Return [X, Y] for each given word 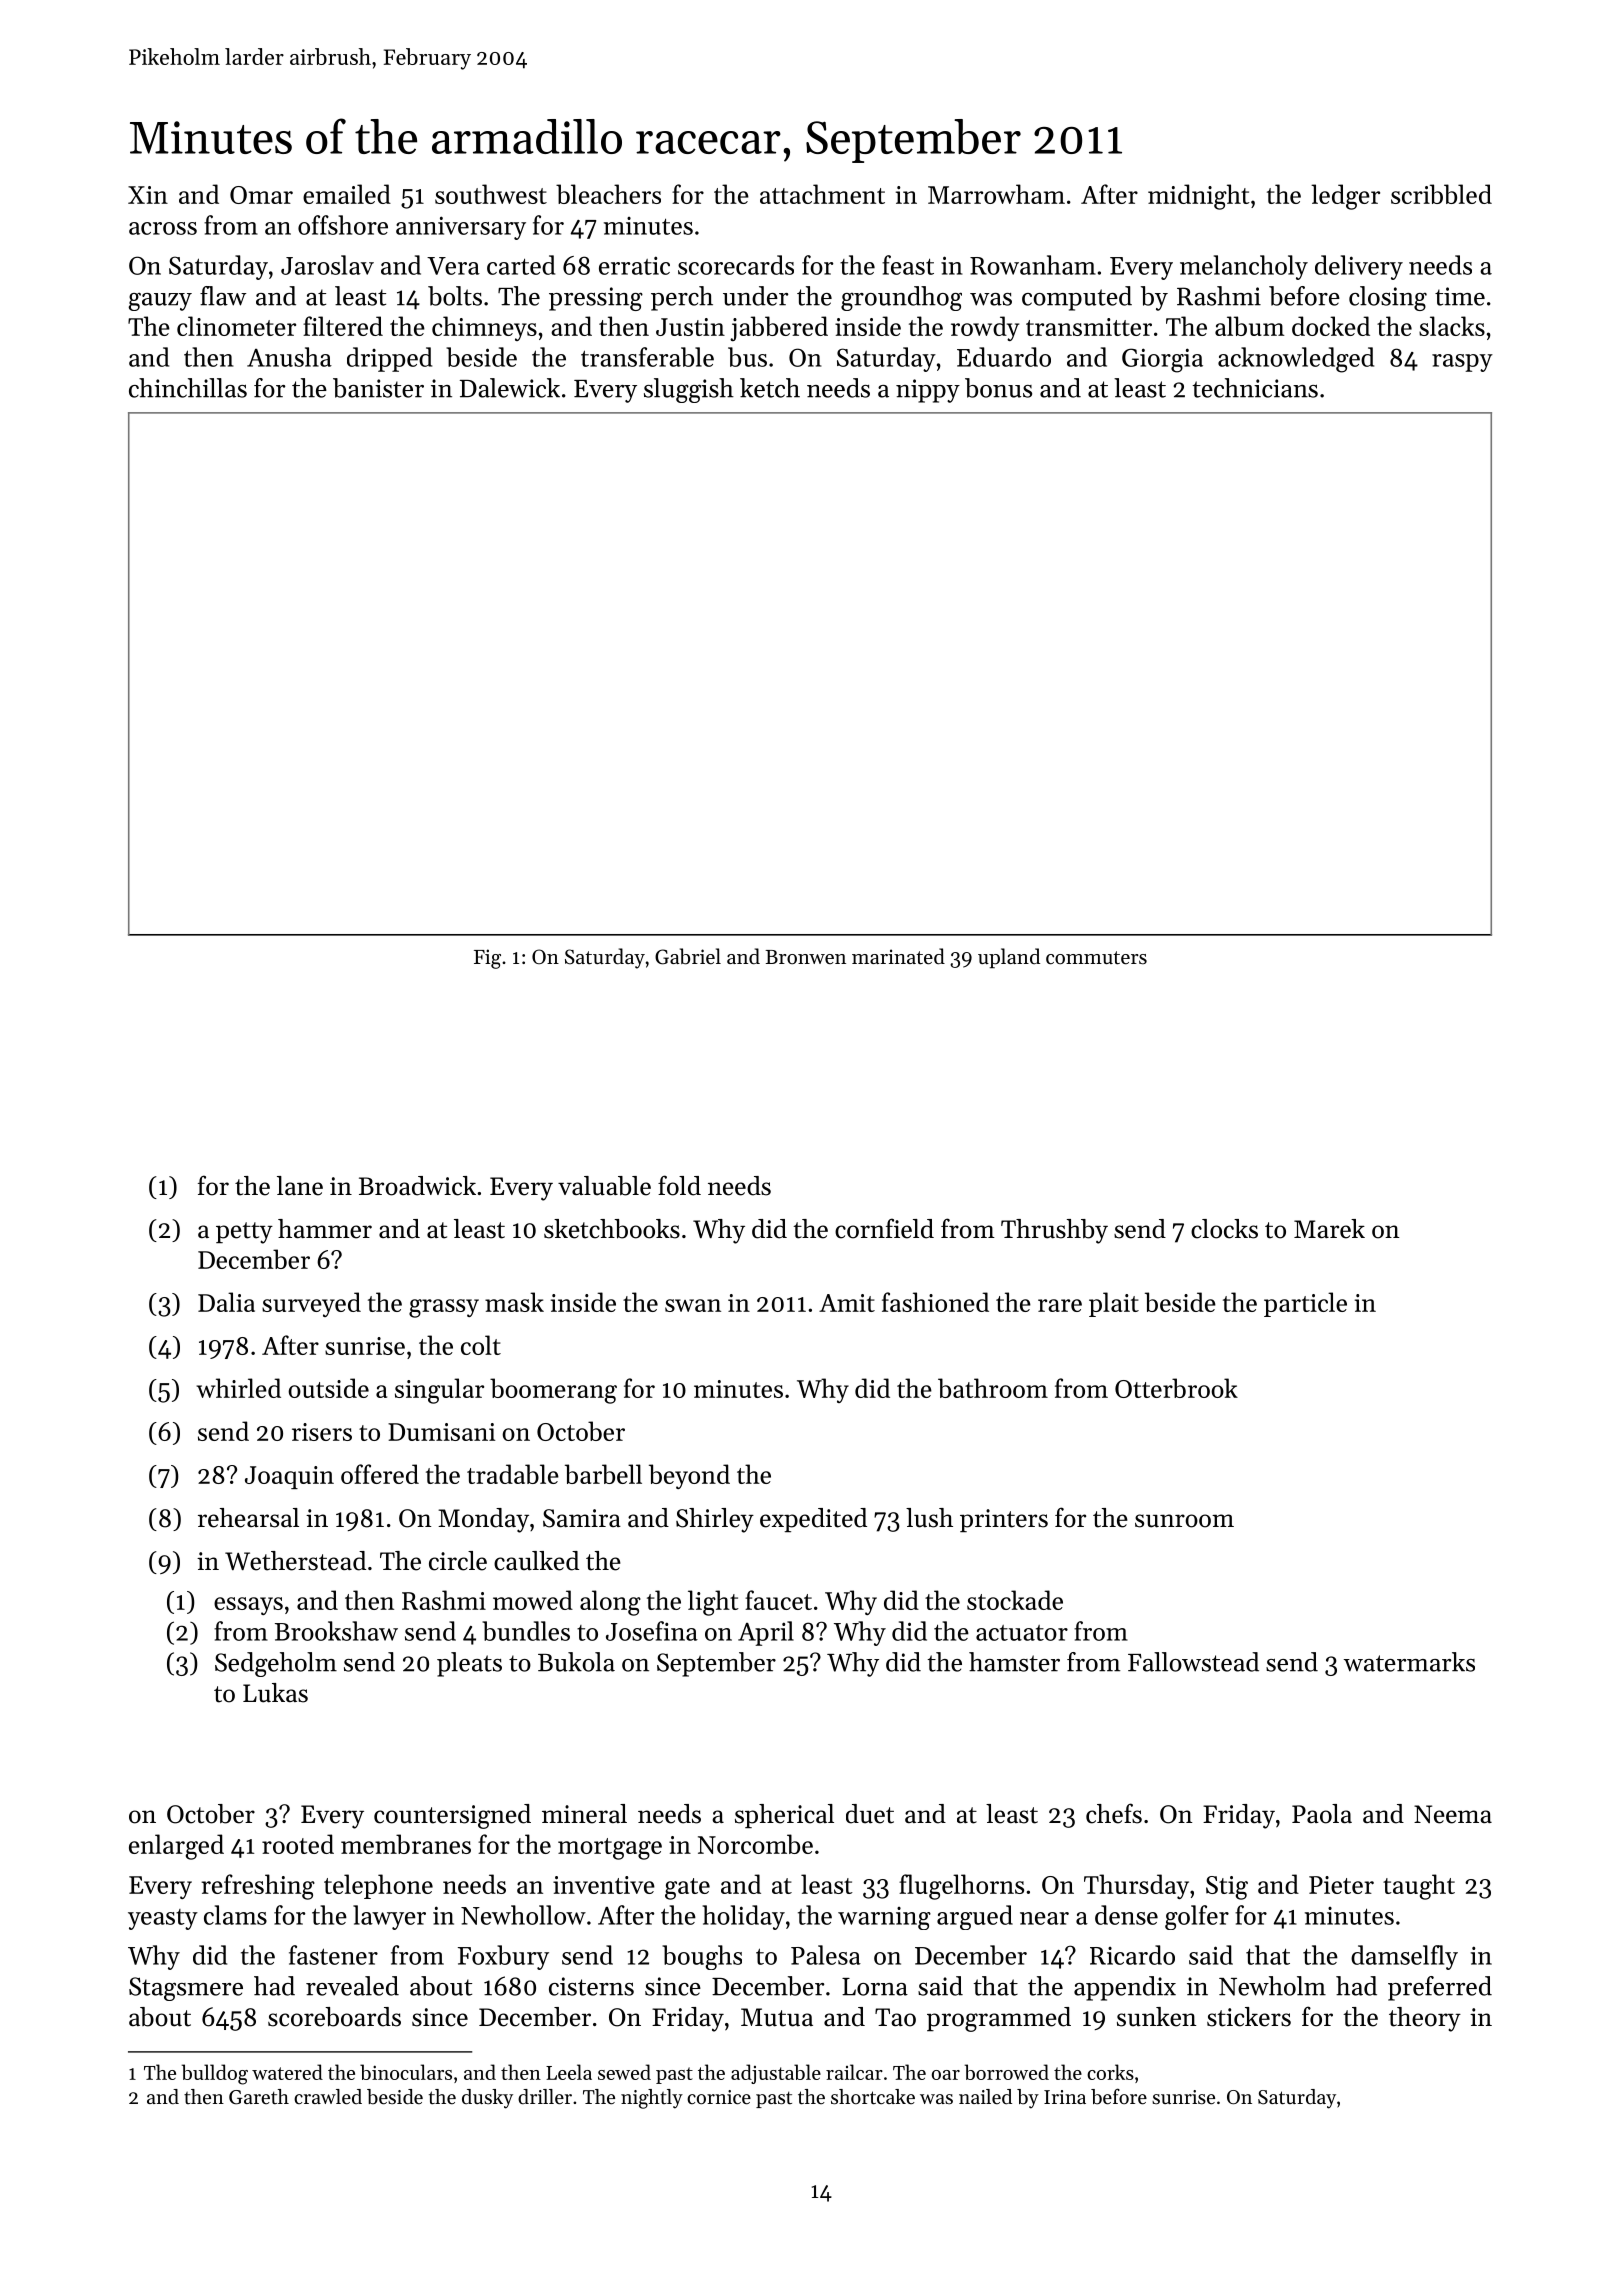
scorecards [736, 265]
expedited [813, 1520]
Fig [487, 959]
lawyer [389, 1917]
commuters [1096, 958]
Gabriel [688, 956]
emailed [347, 194]
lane [300, 1186]
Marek [1329, 1229]
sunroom [1184, 1521]
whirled [238, 1388]
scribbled [1441, 194]
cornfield [884, 1228]
